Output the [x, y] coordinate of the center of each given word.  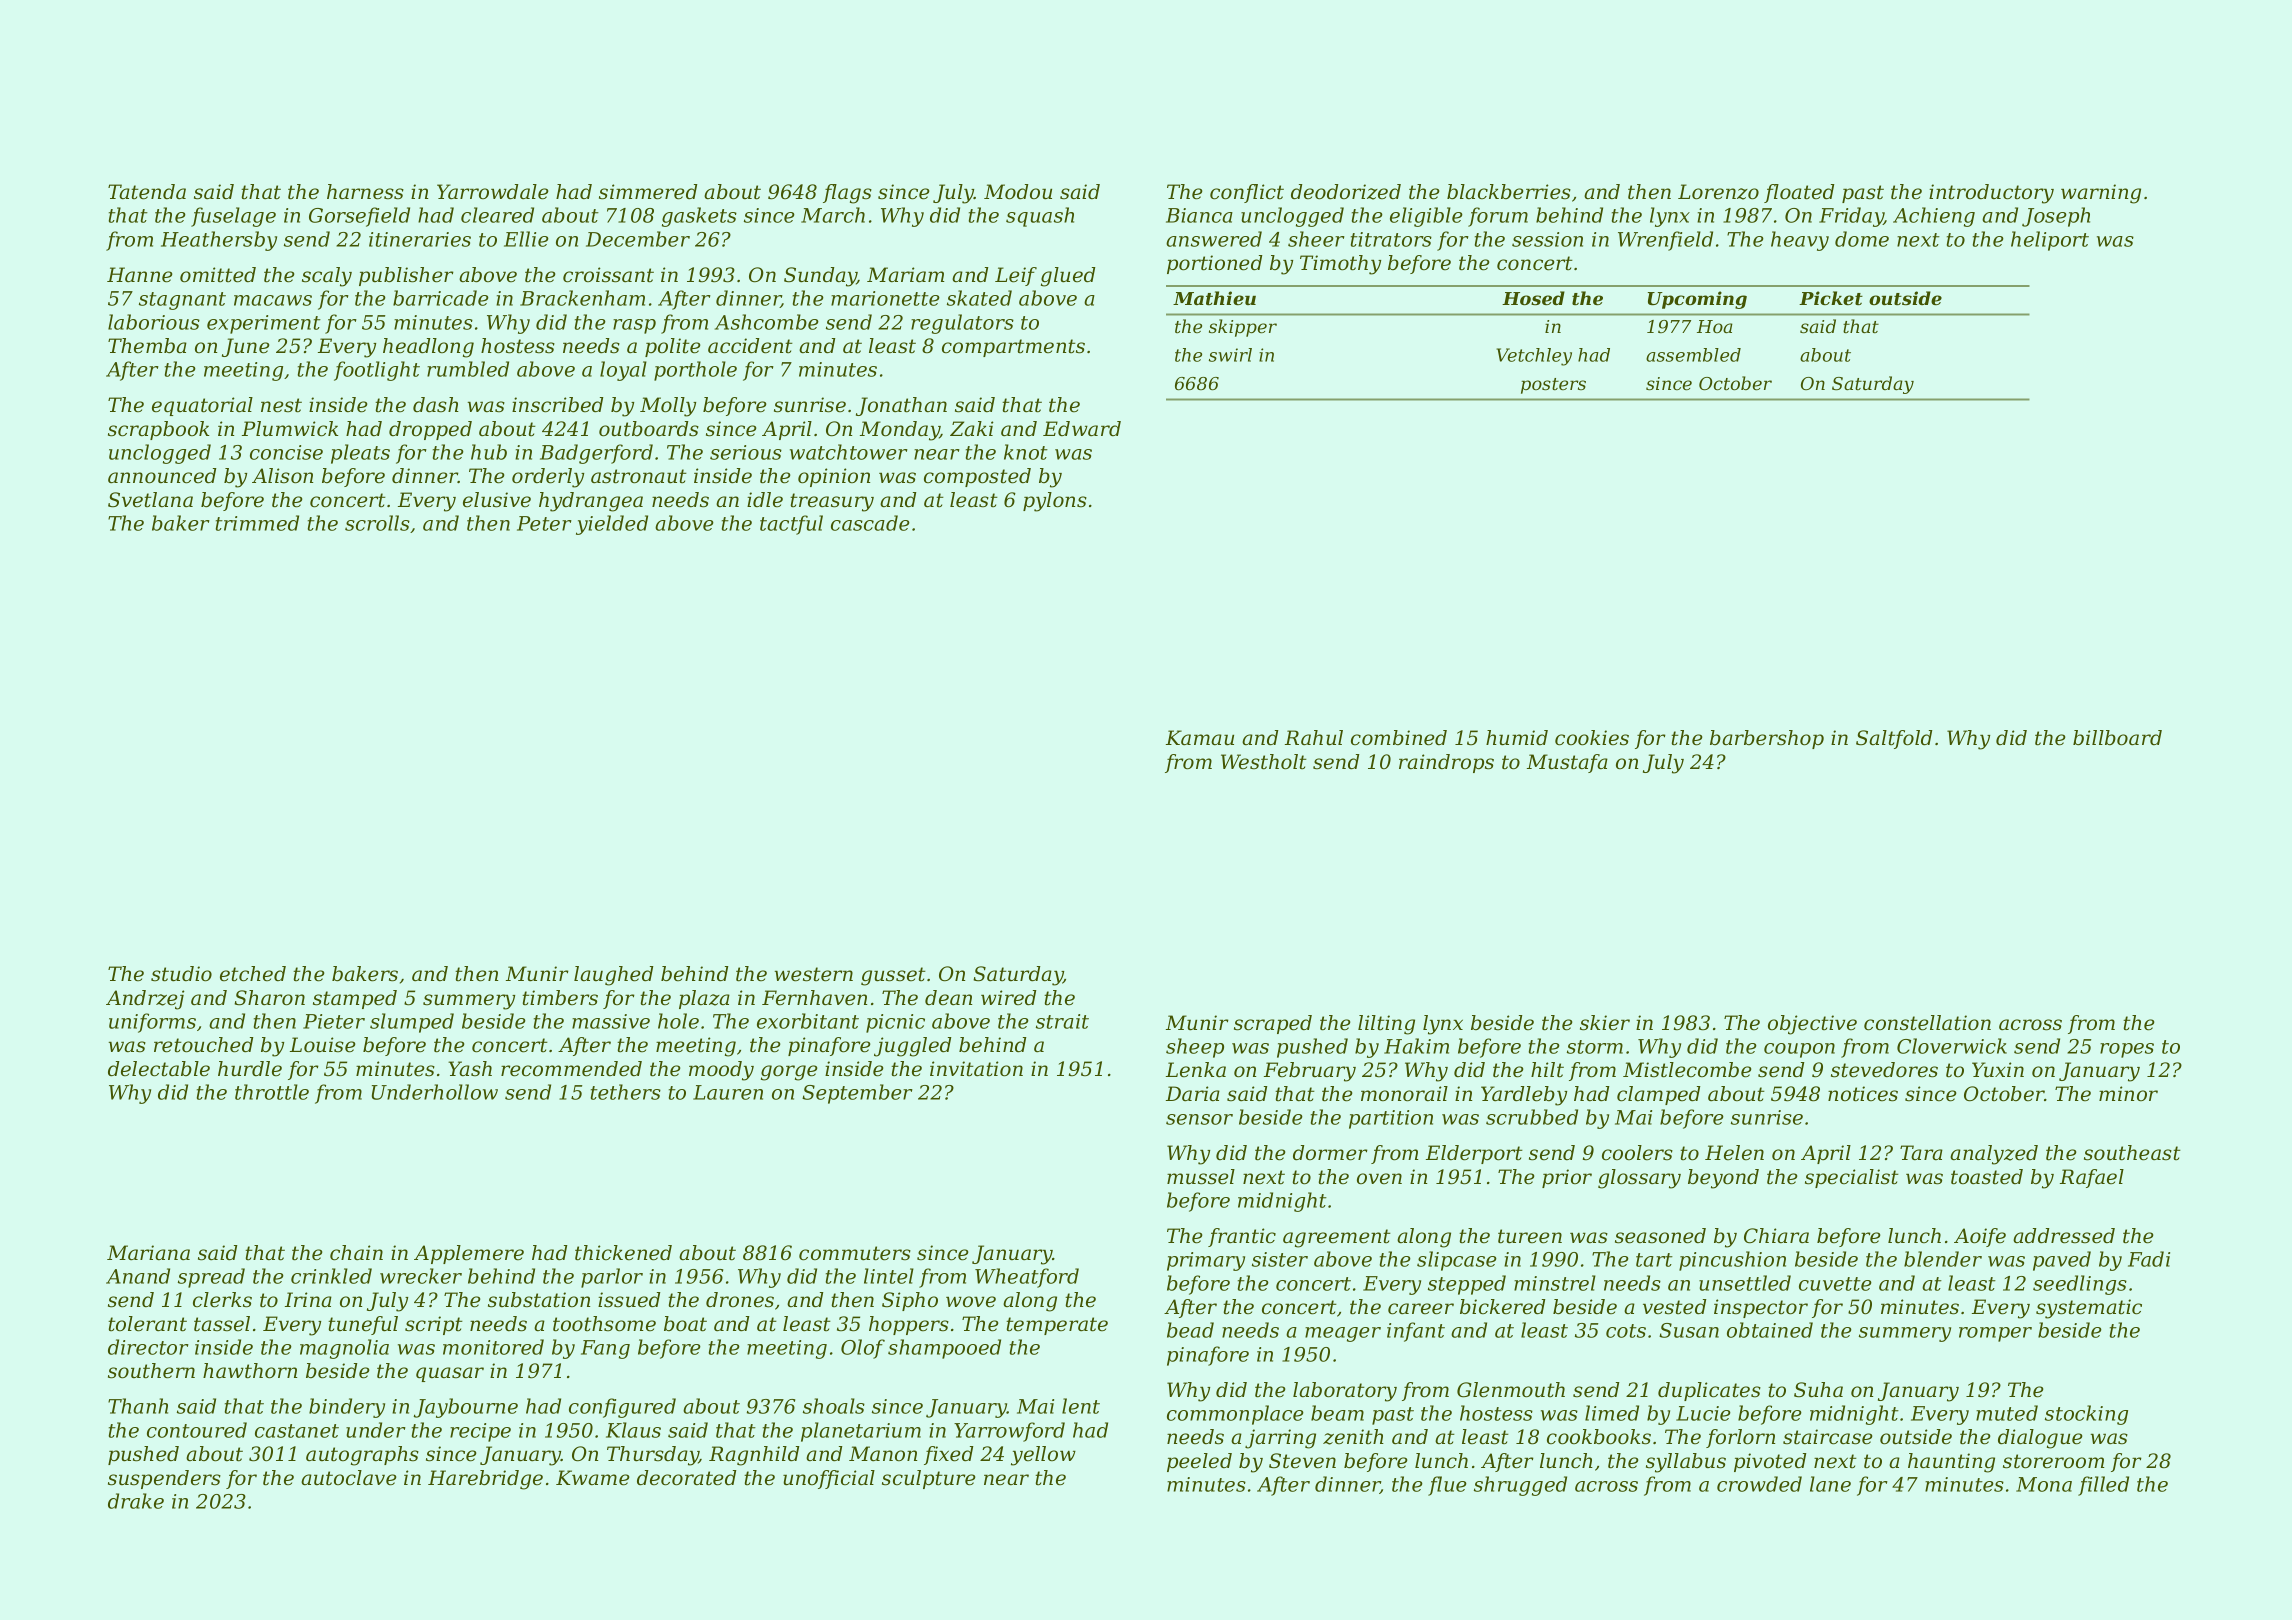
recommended [571, 1069]
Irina [308, 1299]
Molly [668, 407]
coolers [1637, 1153]
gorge [789, 1073]
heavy [1800, 241]
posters [1553, 386]
